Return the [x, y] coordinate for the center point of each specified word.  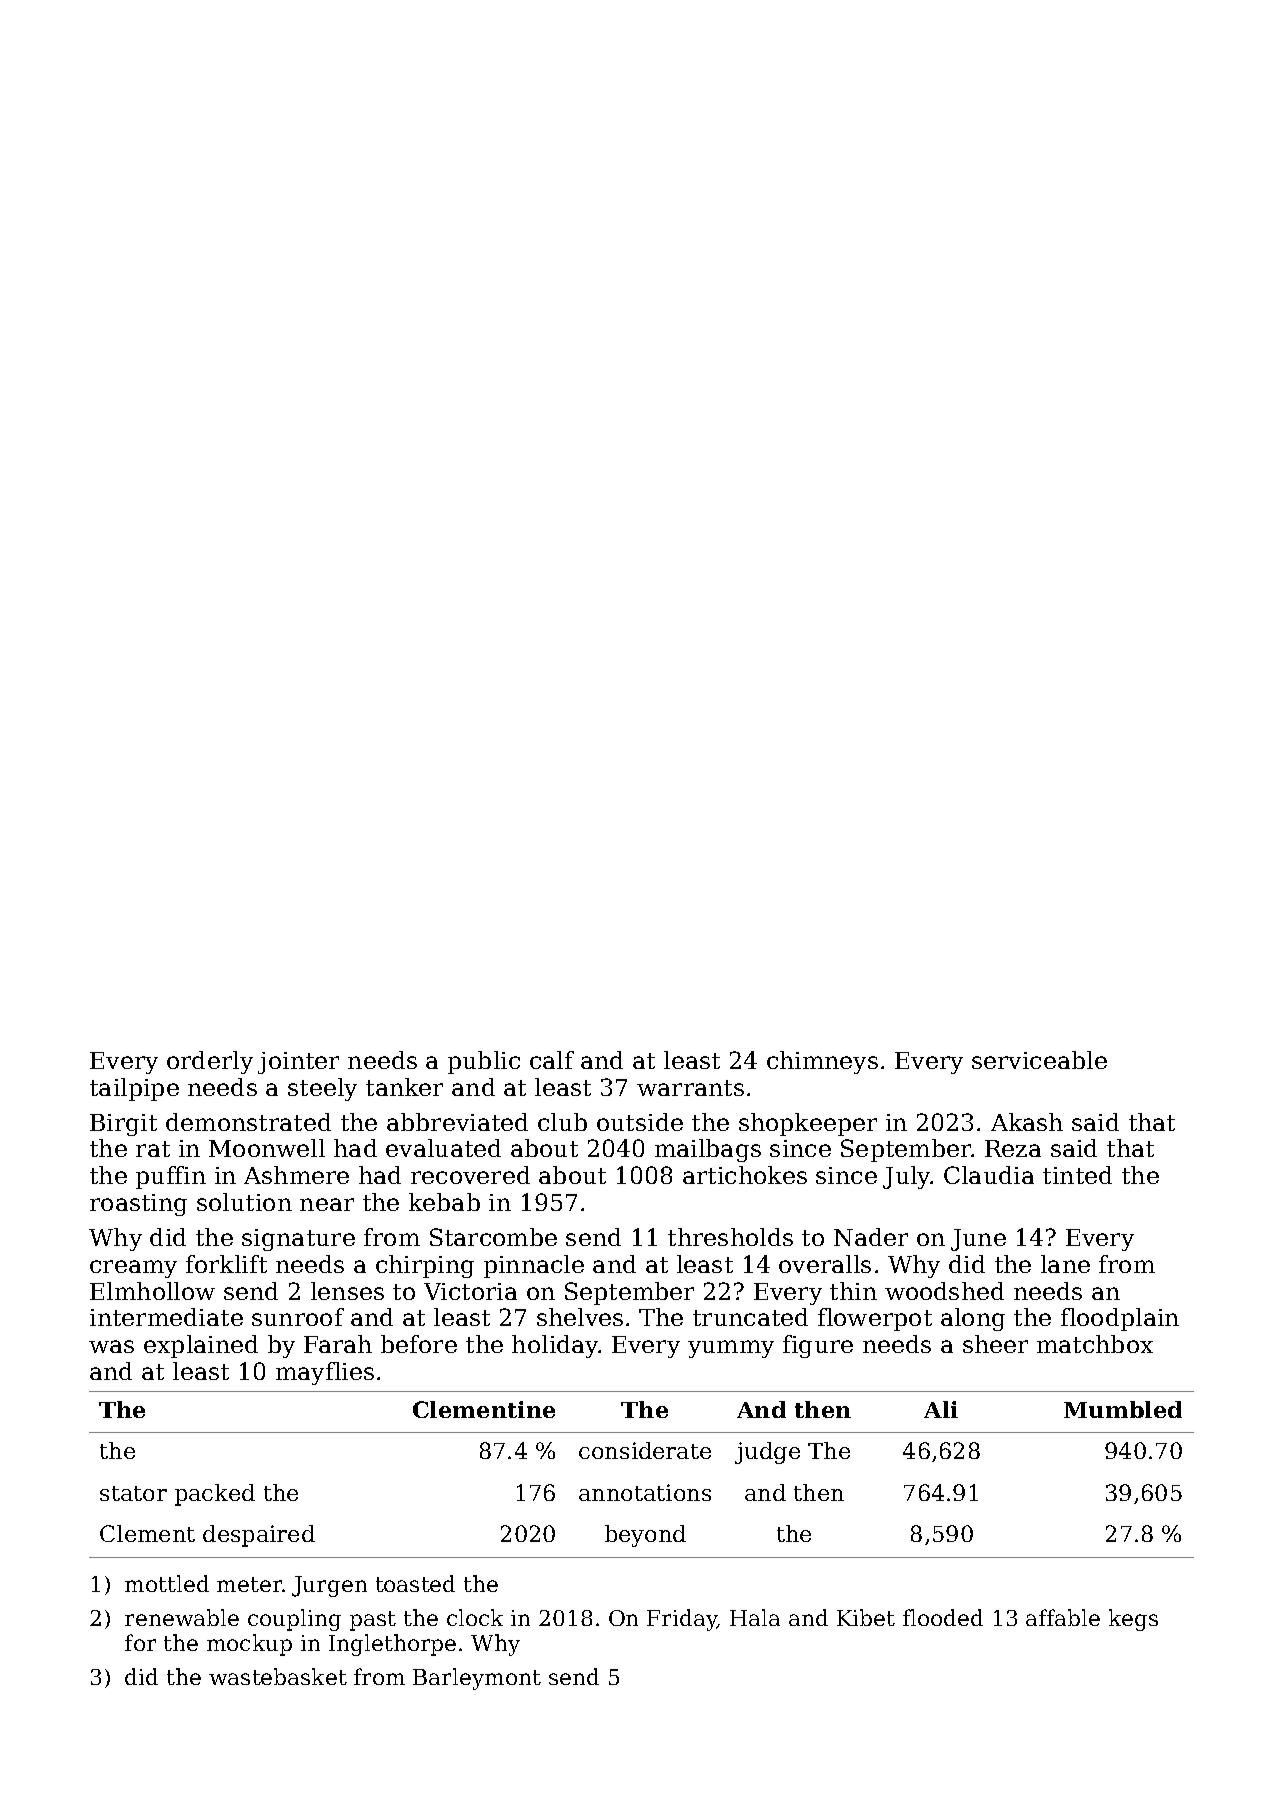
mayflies [325, 1373]
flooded [943, 1617]
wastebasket [278, 1676]
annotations [645, 1492]
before [419, 1344]
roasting [138, 1205]
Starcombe [493, 1237]
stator [133, 1493]
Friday [682, 1620]
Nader [871, 1237]
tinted [1077, 1175]
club [562, 1122]
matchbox [1095, 1344]
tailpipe [134, 1089]
